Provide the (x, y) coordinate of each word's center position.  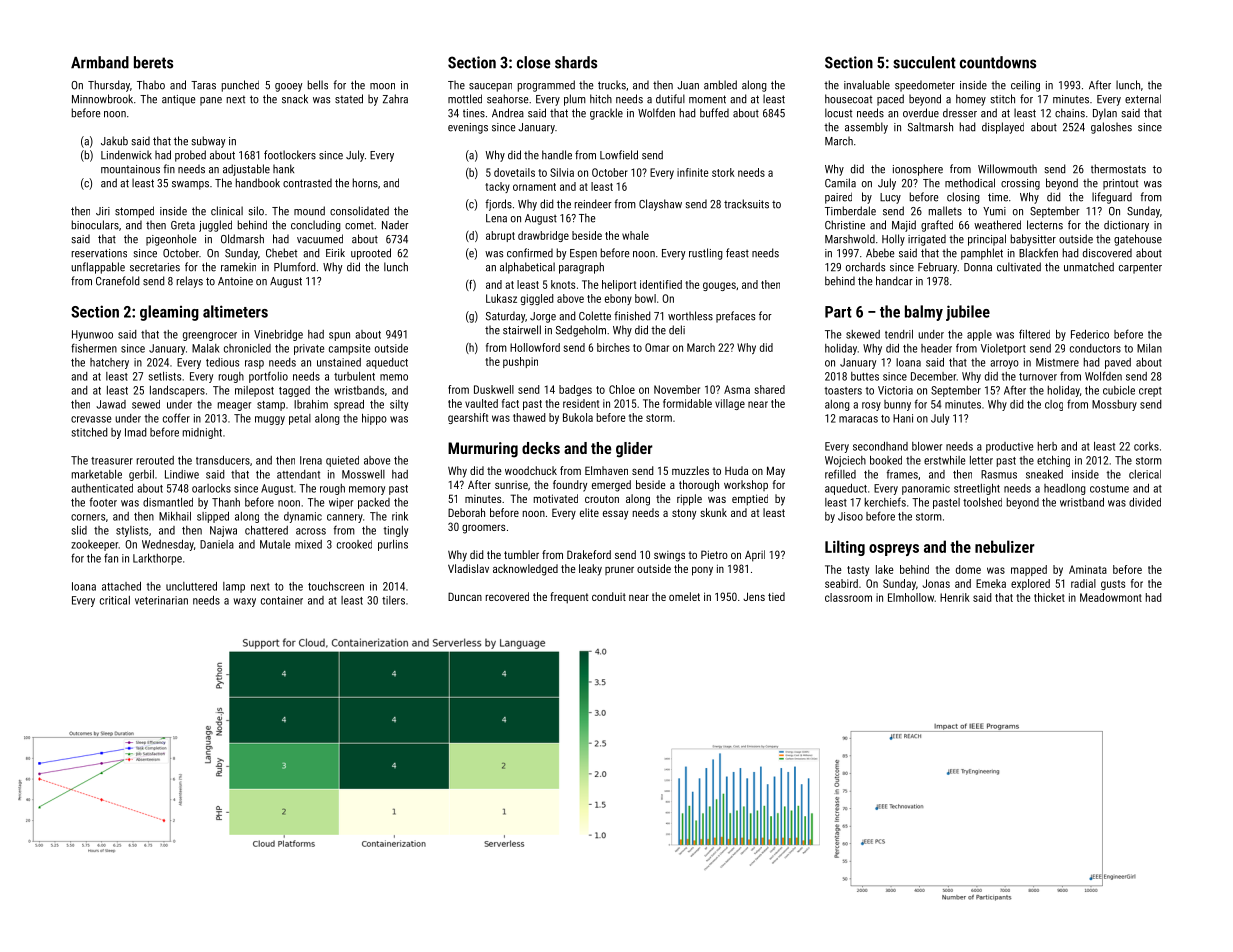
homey (971, 100)
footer (103, 502)
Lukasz (501, 298)
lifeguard (1112, 198)
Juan (688, 85)
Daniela (217, 544)
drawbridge (543, 236)
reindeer (593, 204)
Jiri (103, 211)
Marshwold (850, 239)
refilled (840, 474)
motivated (556, 498)
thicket (1049, 597)
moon (382, 86)
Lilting (845, 548)
